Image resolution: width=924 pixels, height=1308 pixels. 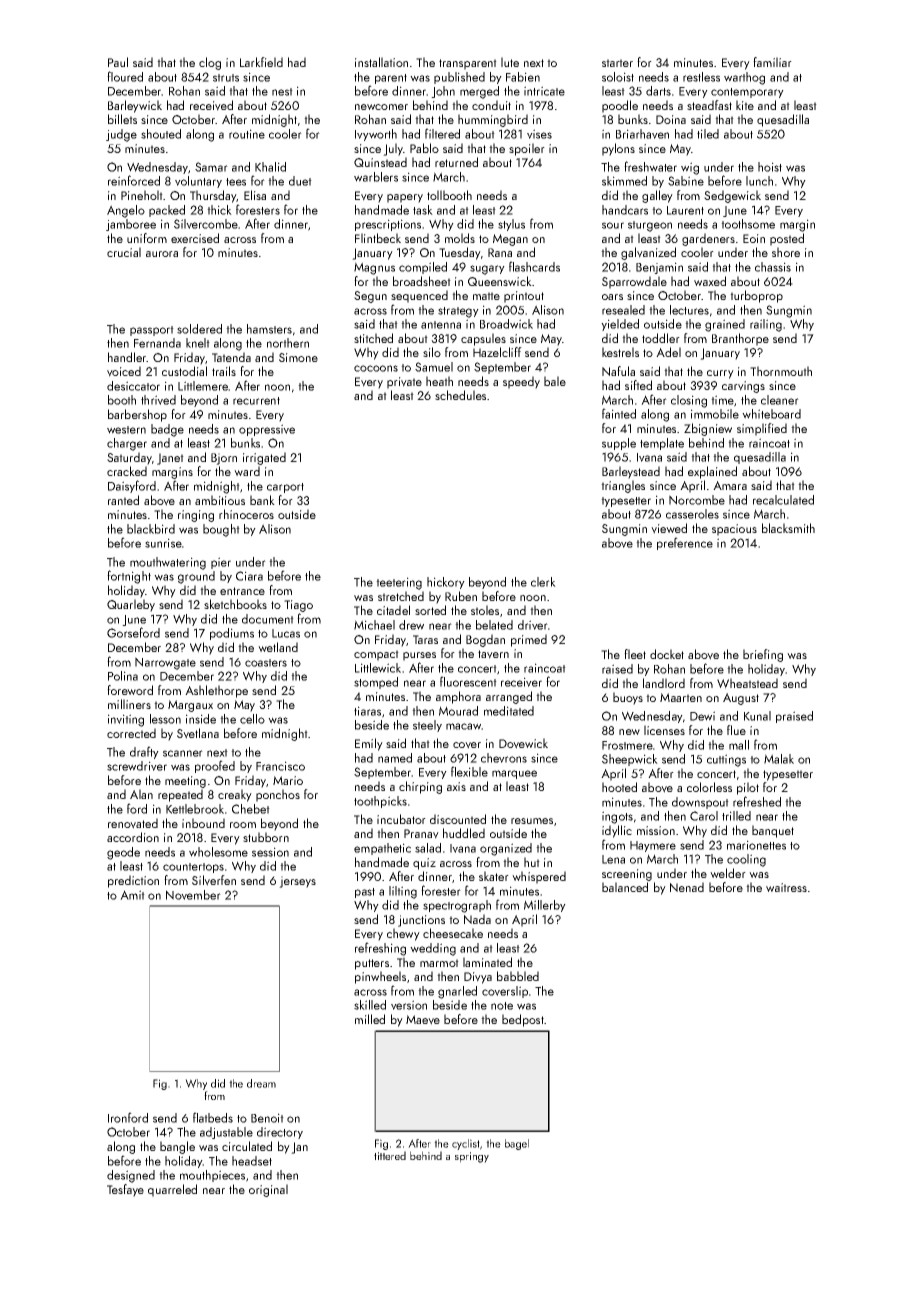 What do you see at coordinates (510, 62) in the screenshot?
I see `lute` at bounding box center [510, 62].
